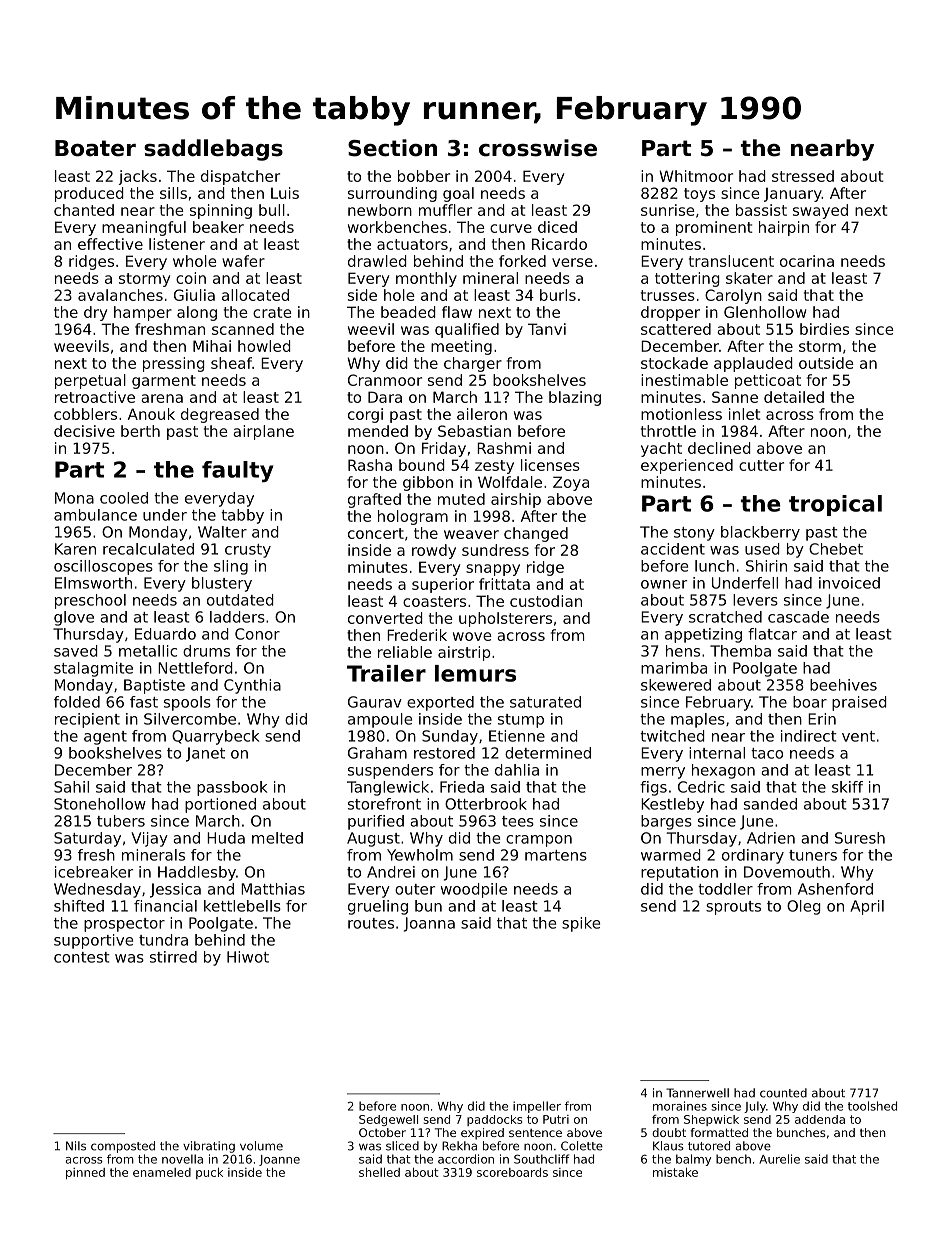 Image resolution: width=952 pixels, height=1233 pixels. What do you see at coordinates (684, 380) in the document?
I see `inestimable` at bounding box center [684, 380].
